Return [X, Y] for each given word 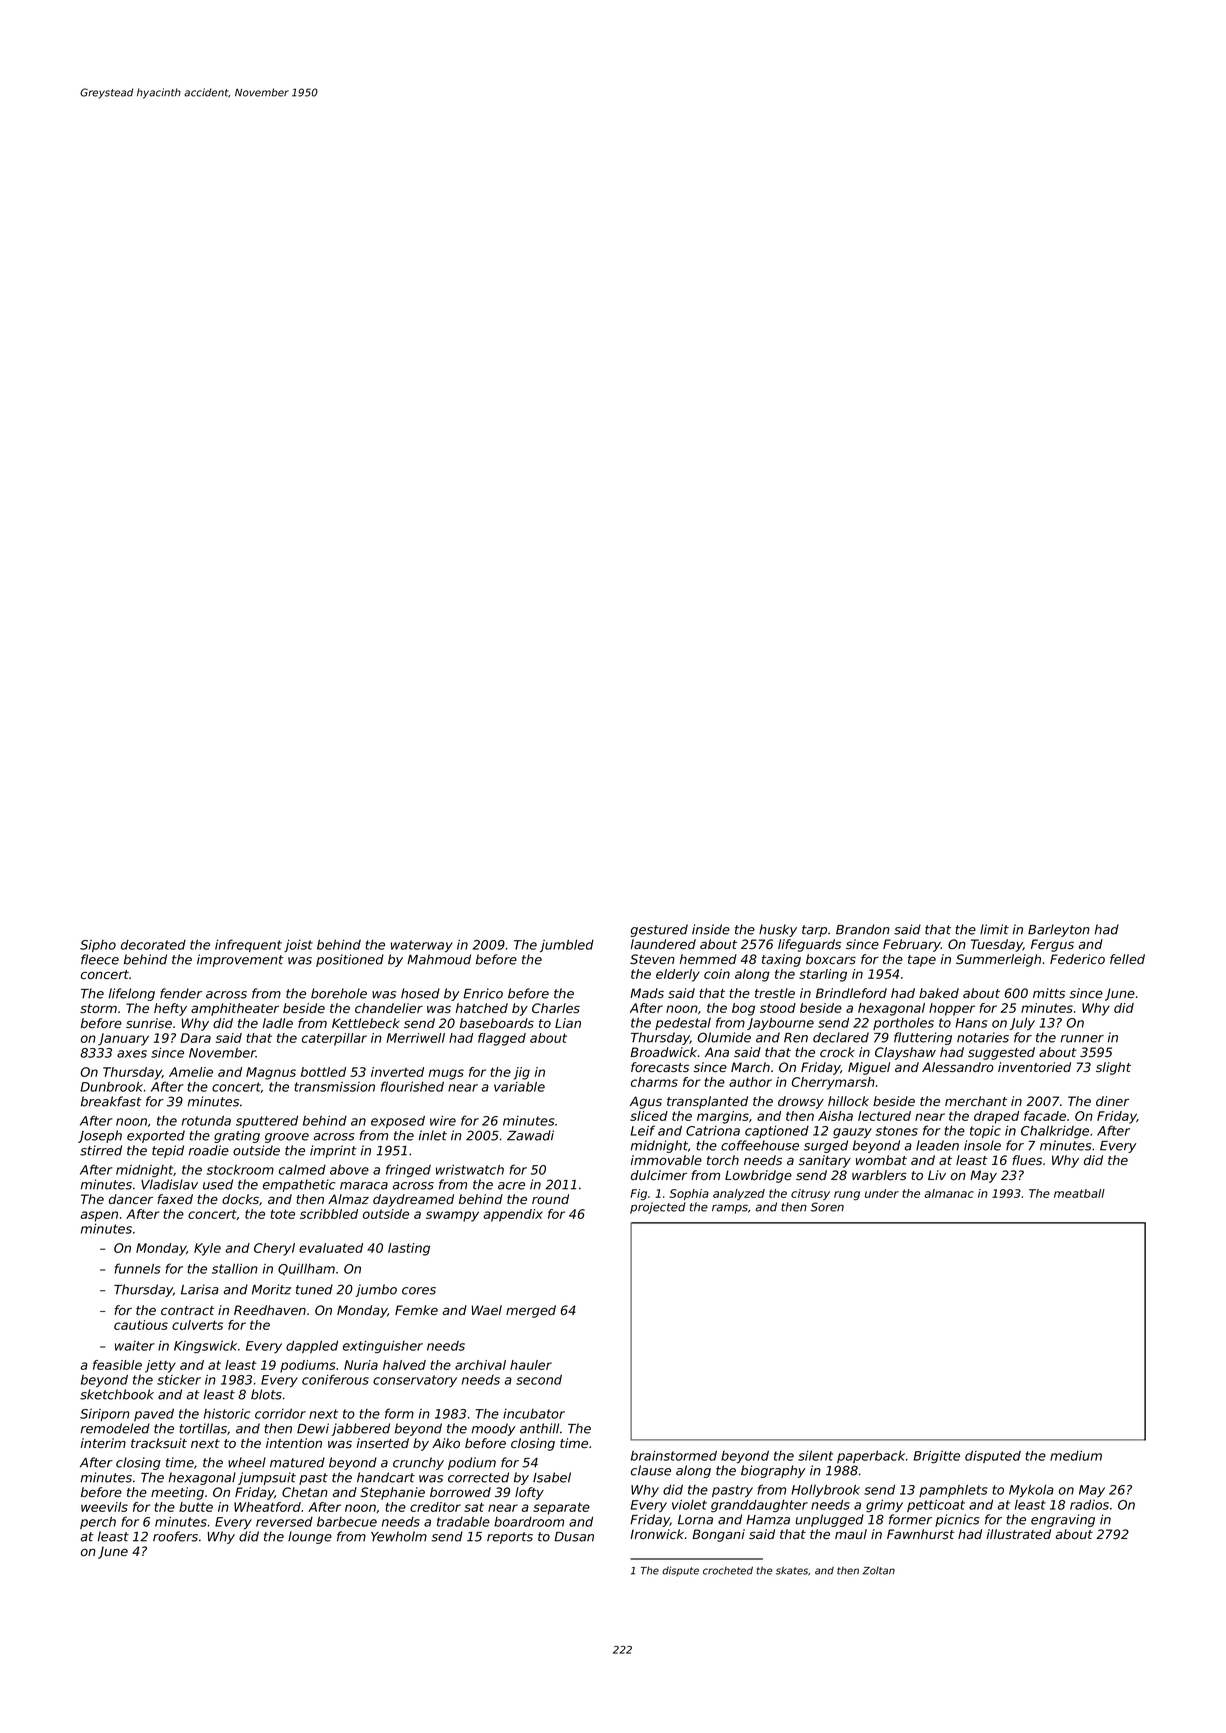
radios [1089, 1504]
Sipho [98, 946]
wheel [247, 1462]
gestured [659, 930]
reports [510, 1538]
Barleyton [1059, 930]
